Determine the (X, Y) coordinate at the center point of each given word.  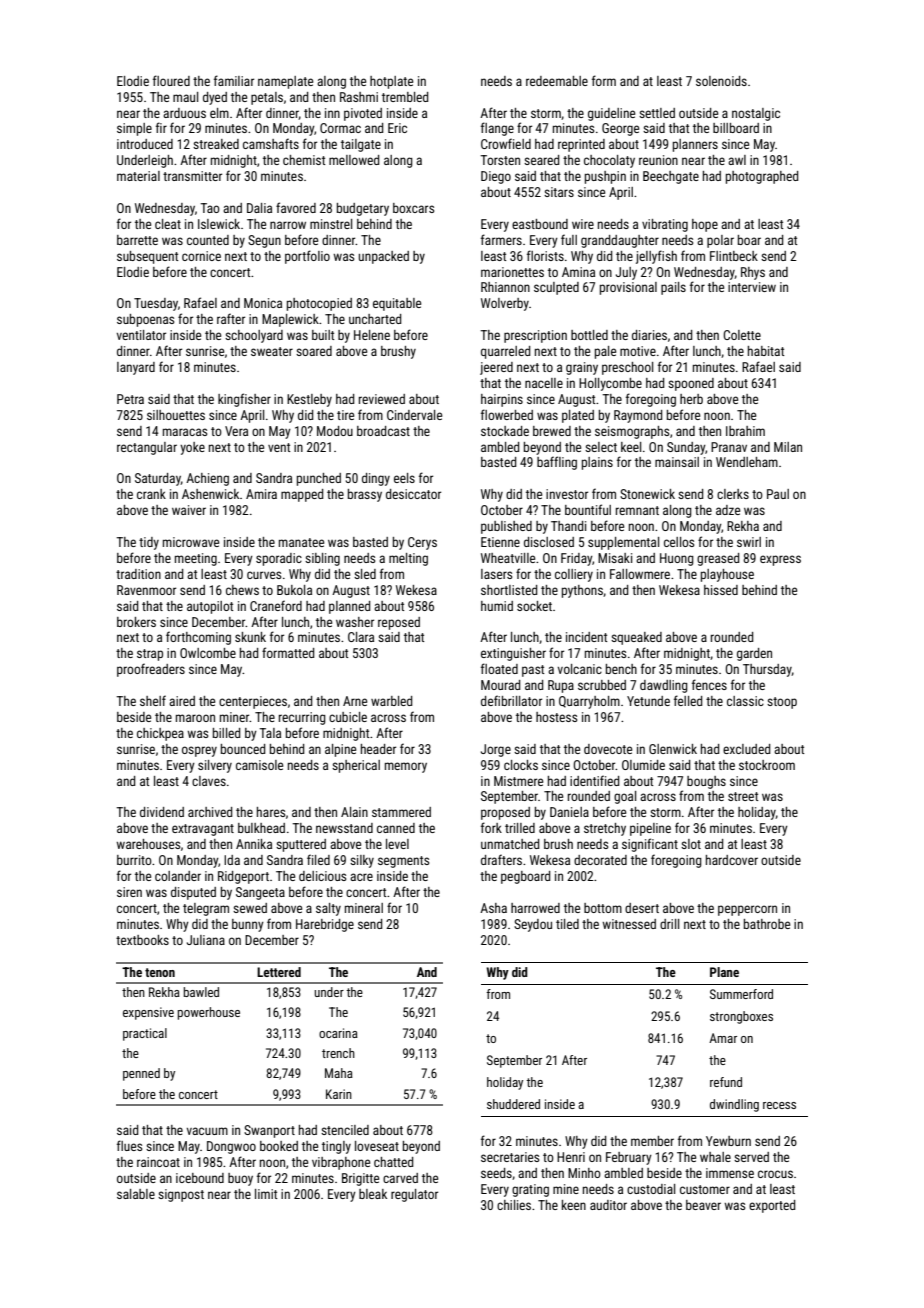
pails (673, 288)
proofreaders (151, 670)
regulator (414, 1195)
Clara (361, 637)
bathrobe (767, 924)
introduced (145, 144)
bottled (589, 335)
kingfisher (244, 400)
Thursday (767, 670)
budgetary (363, 209)
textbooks (142, 940)
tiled (567, 924)
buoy (240, 1179)
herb (691, 399)
